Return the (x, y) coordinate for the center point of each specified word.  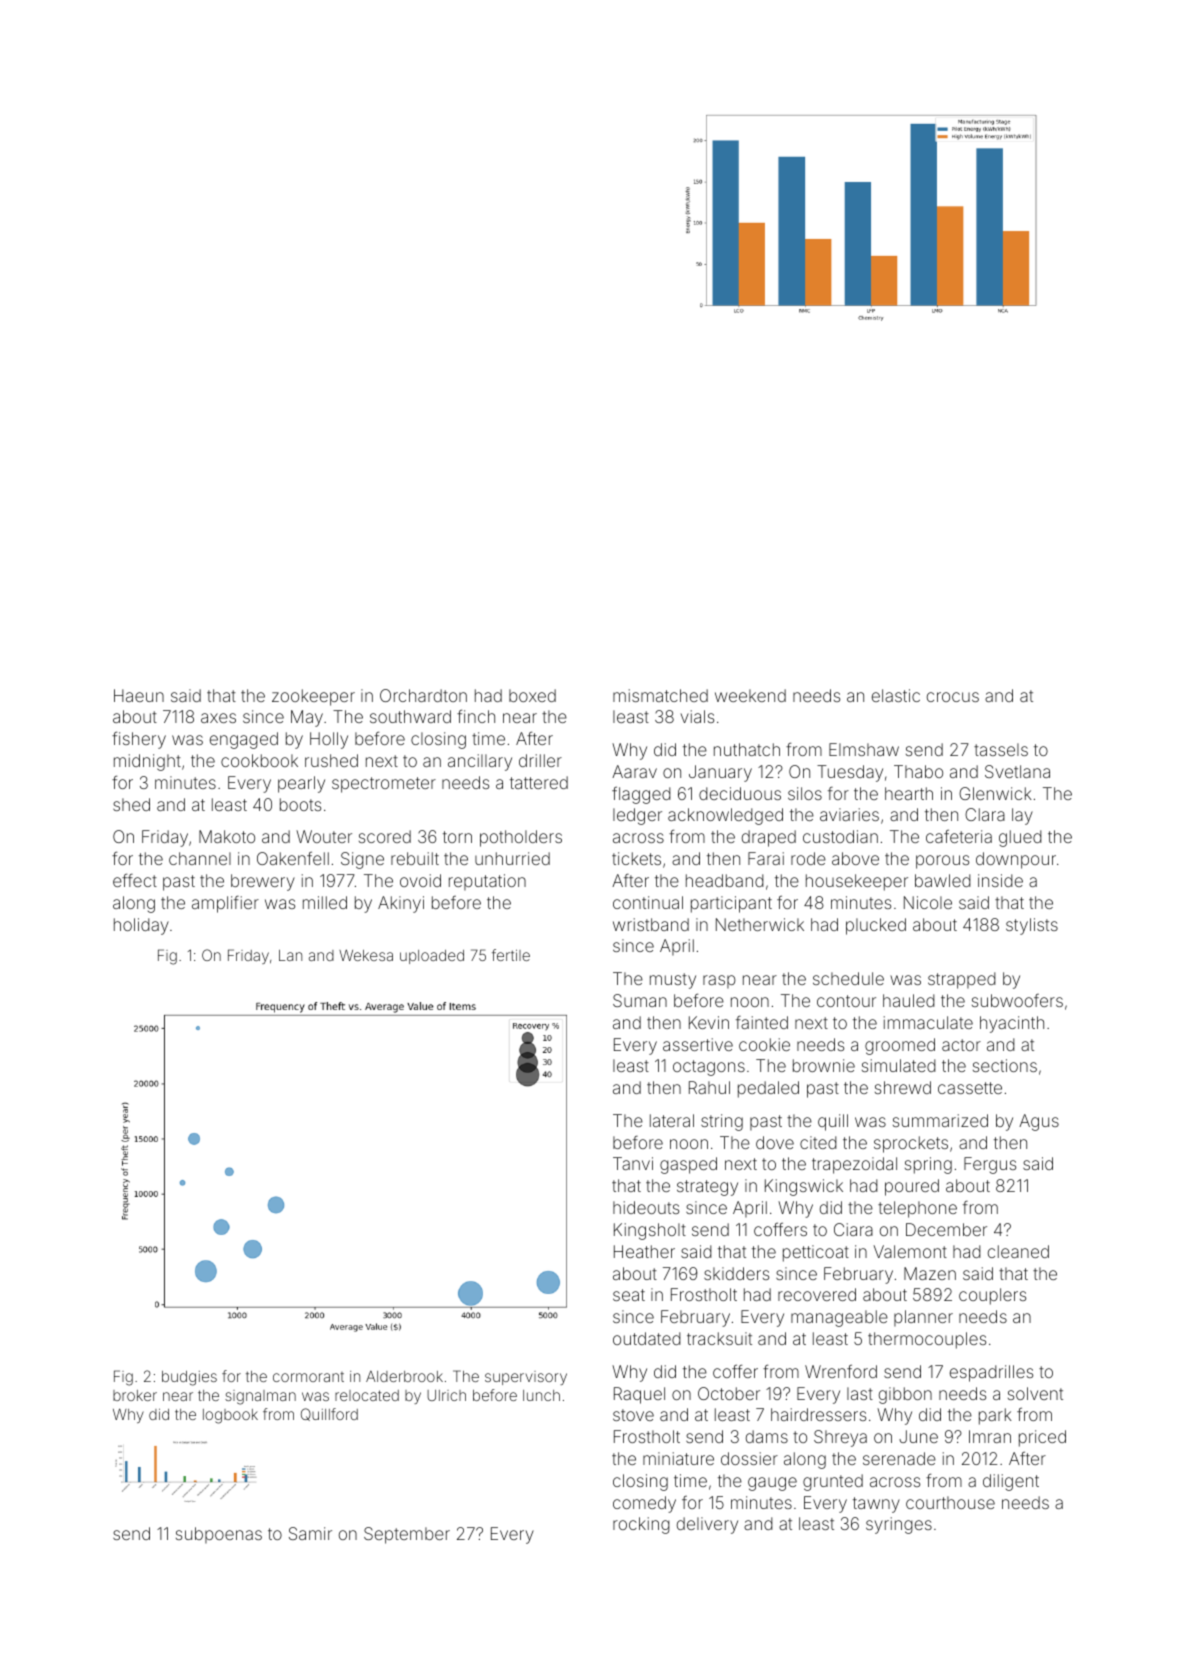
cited (818, 1142)
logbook (230, 1416)
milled (325, 902)
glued (1020, 838)
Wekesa (366, 955)
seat (629, 1295)
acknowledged (725, 816)
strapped (962, 980)
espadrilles (991, 1373)
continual (648, 902)
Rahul (709, 1087)
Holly (329, 740)
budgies (189, 1378)
